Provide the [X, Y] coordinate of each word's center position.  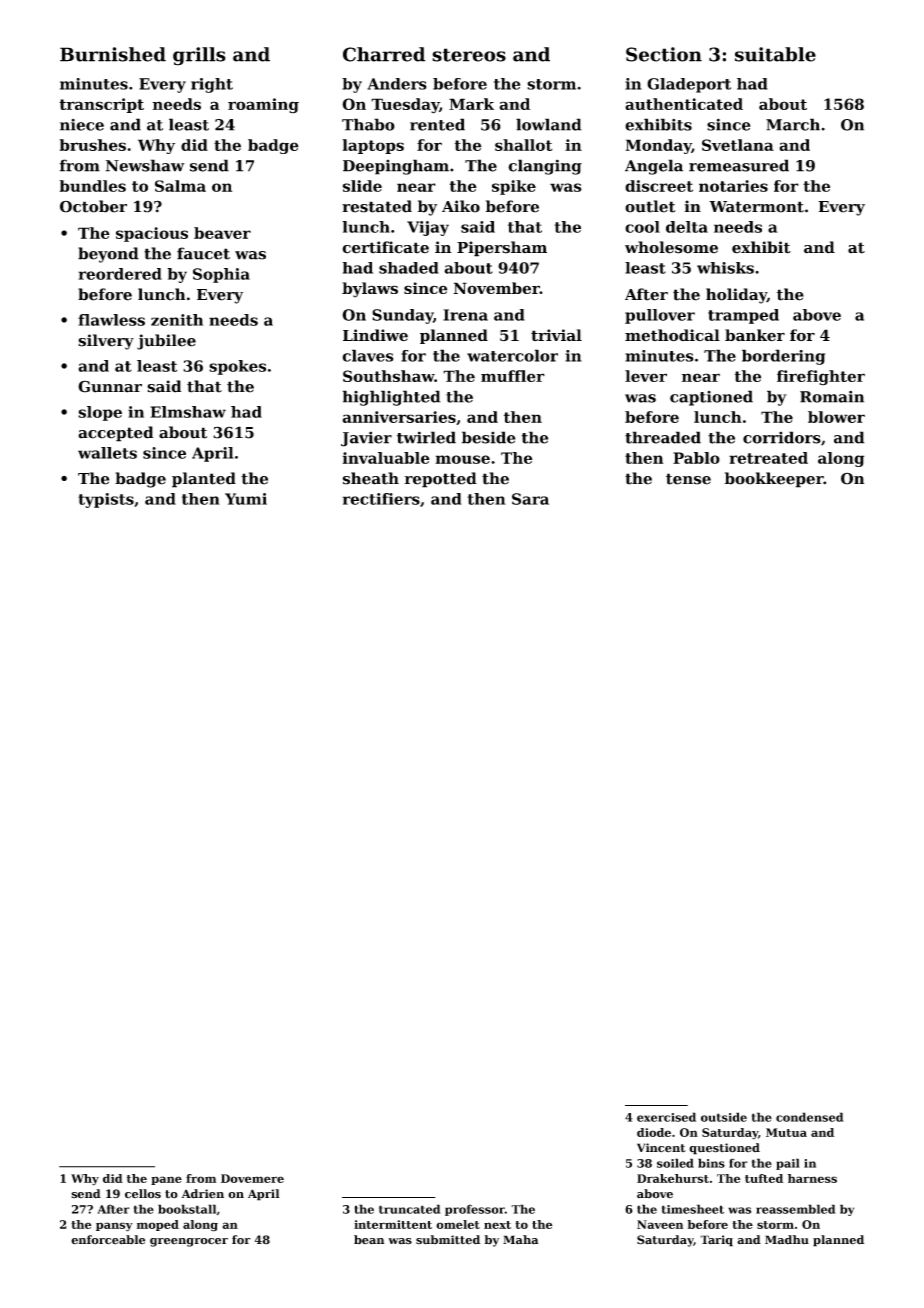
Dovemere [252, 1178]
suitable [775, 54]
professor [475, 1210]
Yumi [246, 499]
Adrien [203, 1194]
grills [199, 56]
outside [724, 1117]
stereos [469, 55]
